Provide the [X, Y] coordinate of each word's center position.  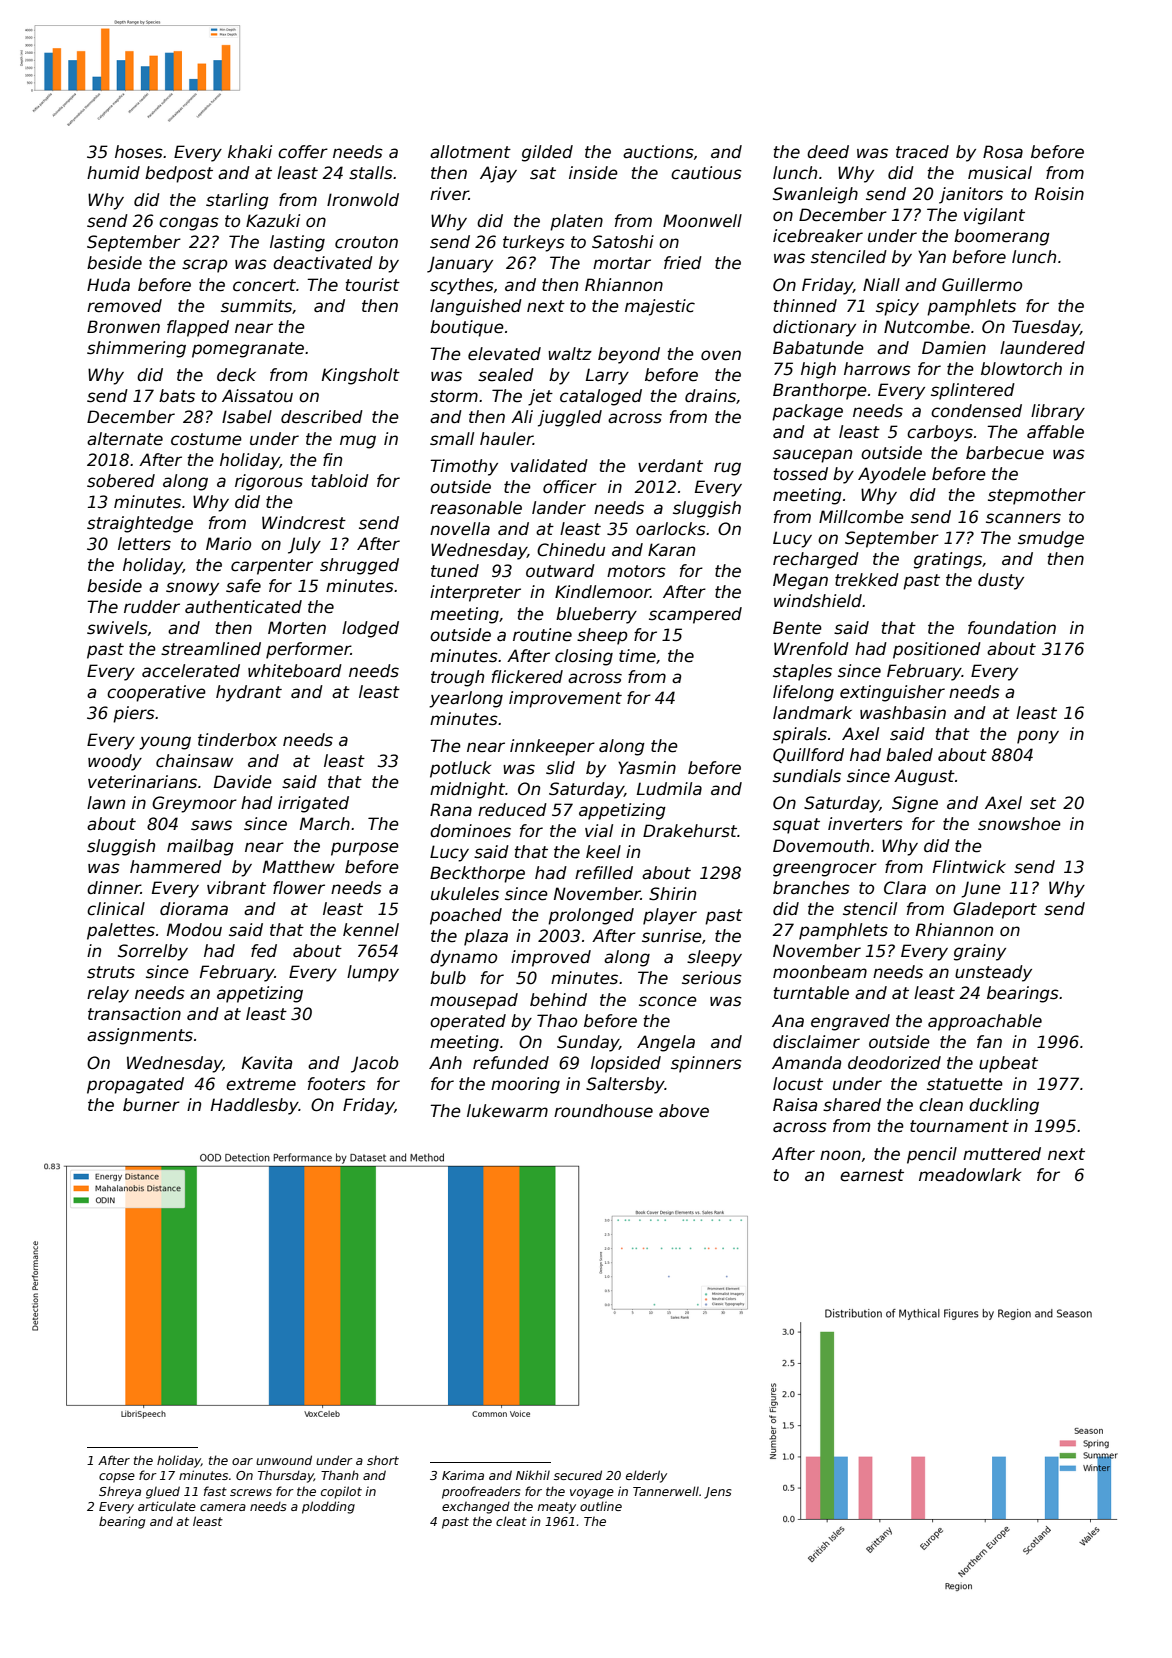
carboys [940, 433]
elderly [646, 1476]
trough [457, 678]
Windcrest [304, 523]
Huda [108, 284]
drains [710, 396]
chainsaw [194, 761]
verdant [670, 466]
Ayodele [892, 475]
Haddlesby [255, 1106]
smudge [1051, 539]
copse [117, 1478]
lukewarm [507, 1111]
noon [840, 1155]
